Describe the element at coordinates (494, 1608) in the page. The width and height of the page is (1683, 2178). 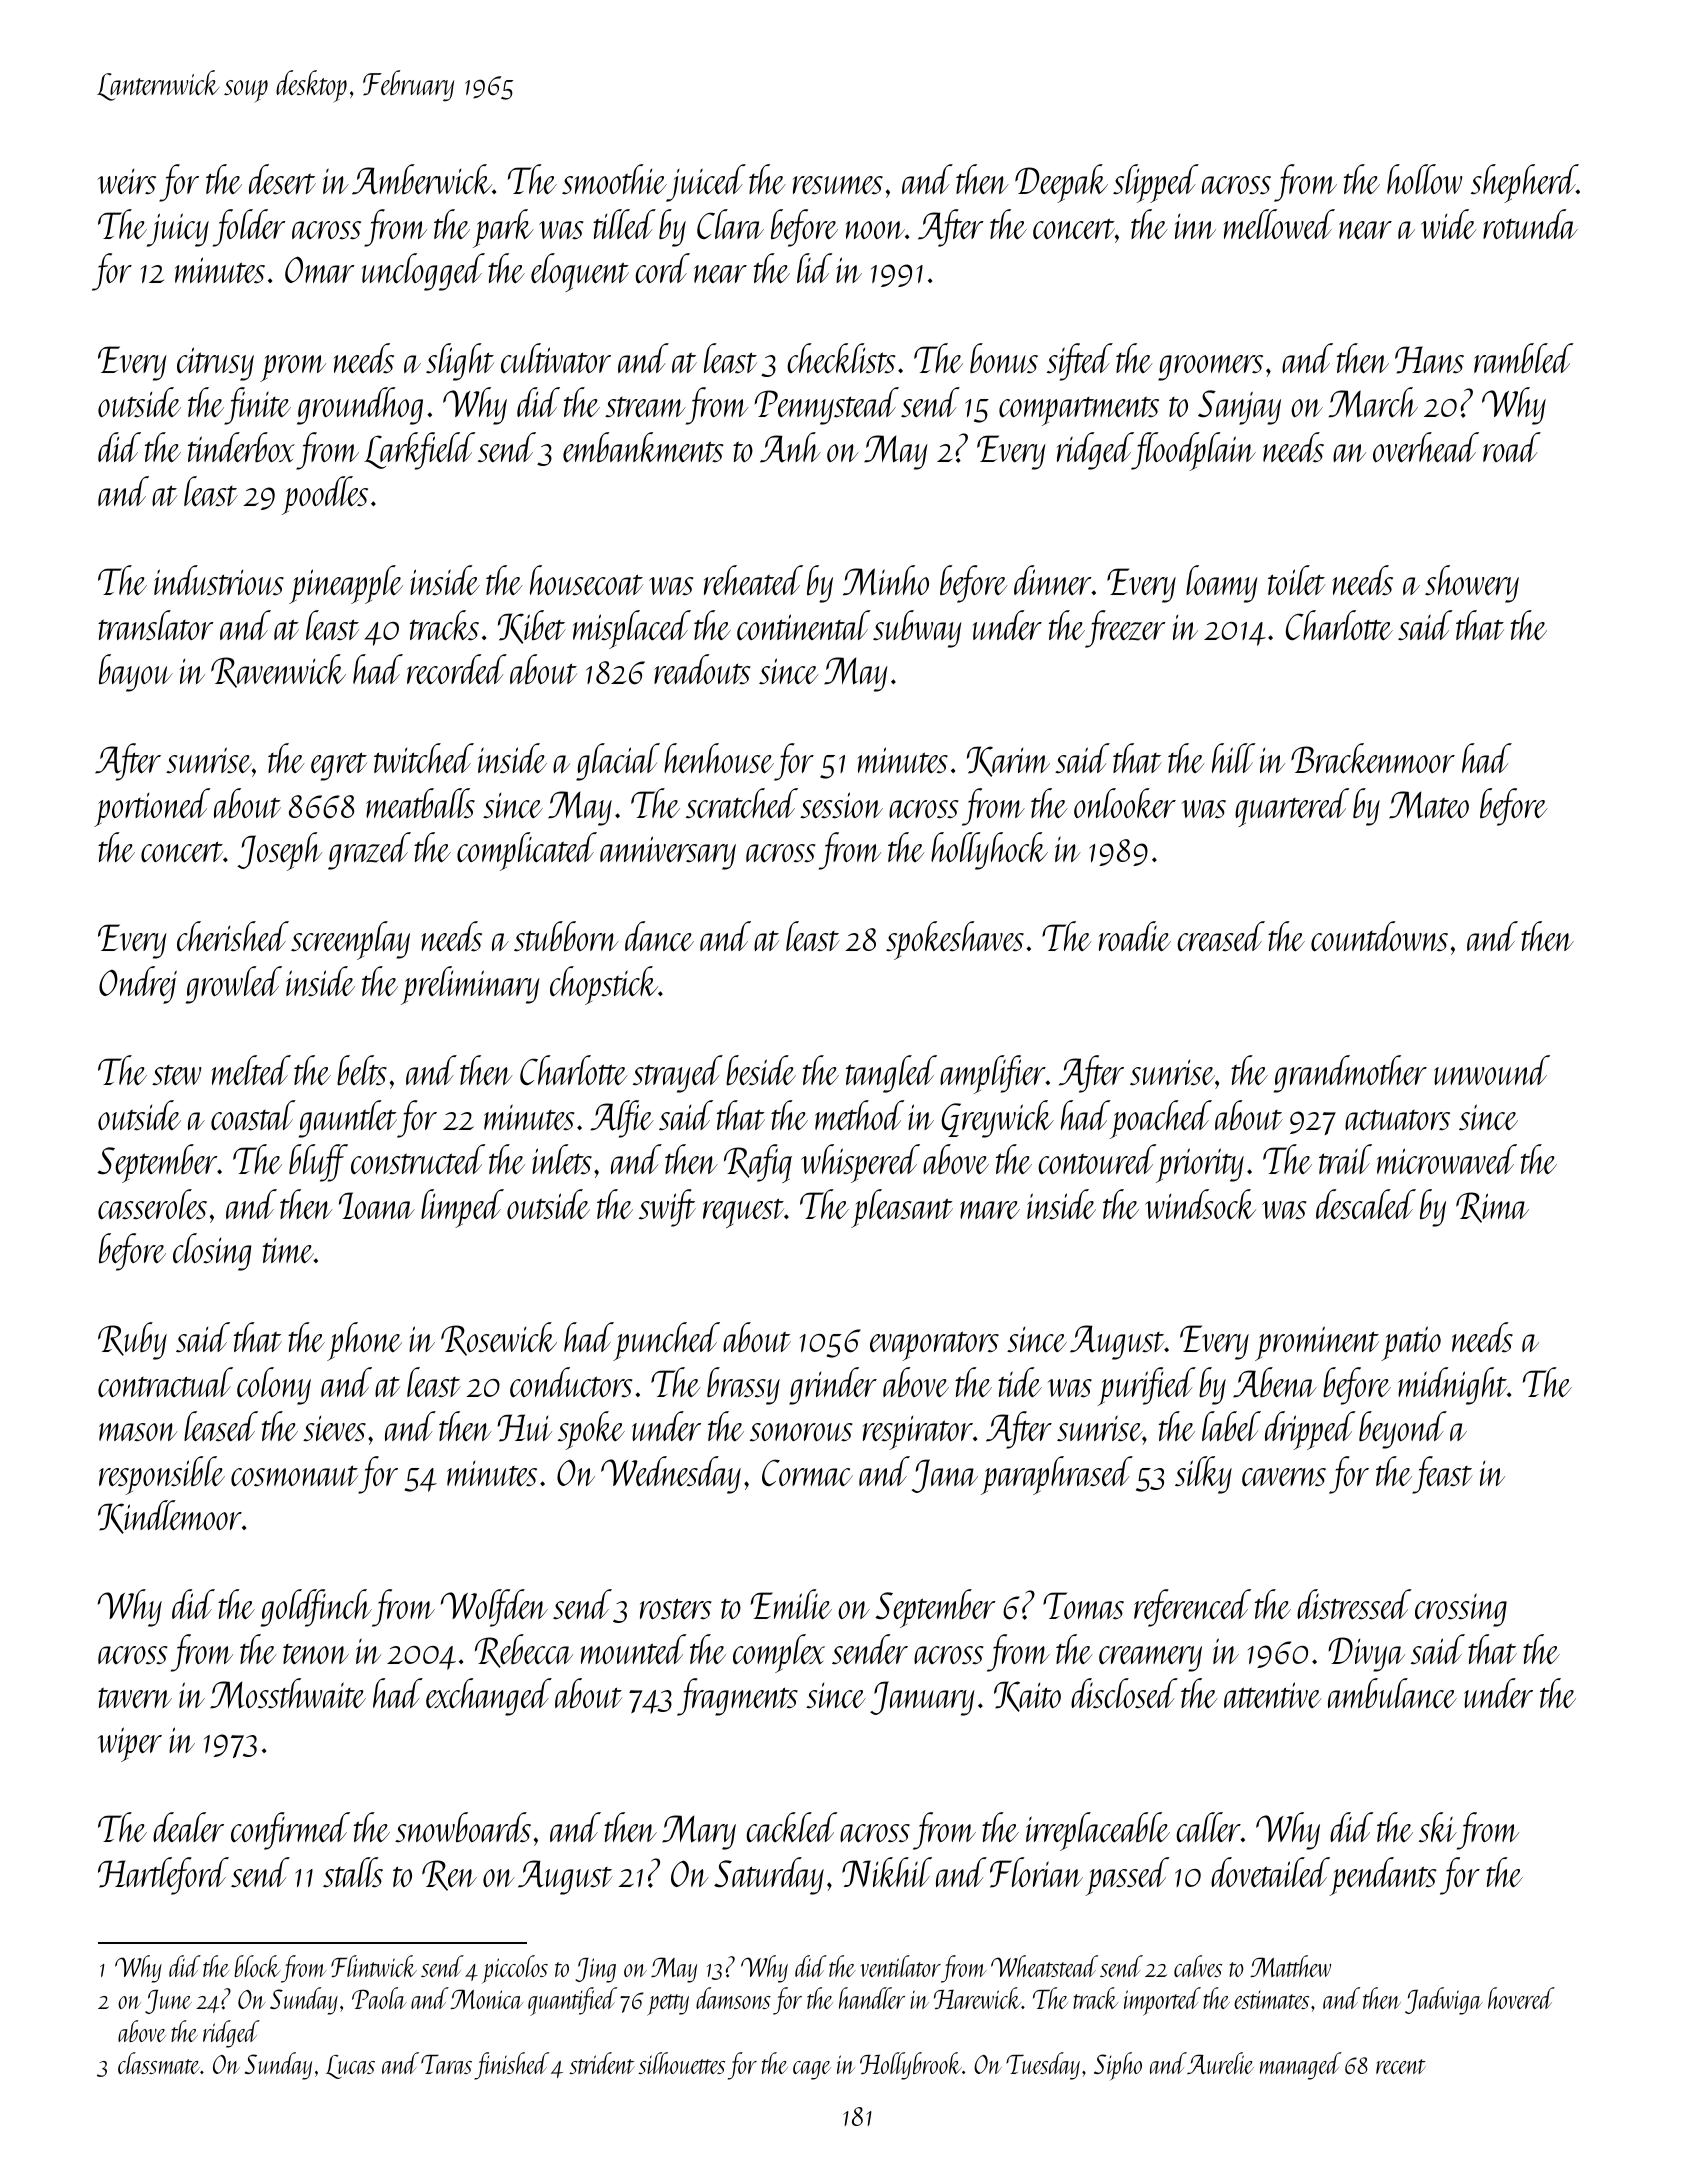
I see `Wolfden` at that location.
